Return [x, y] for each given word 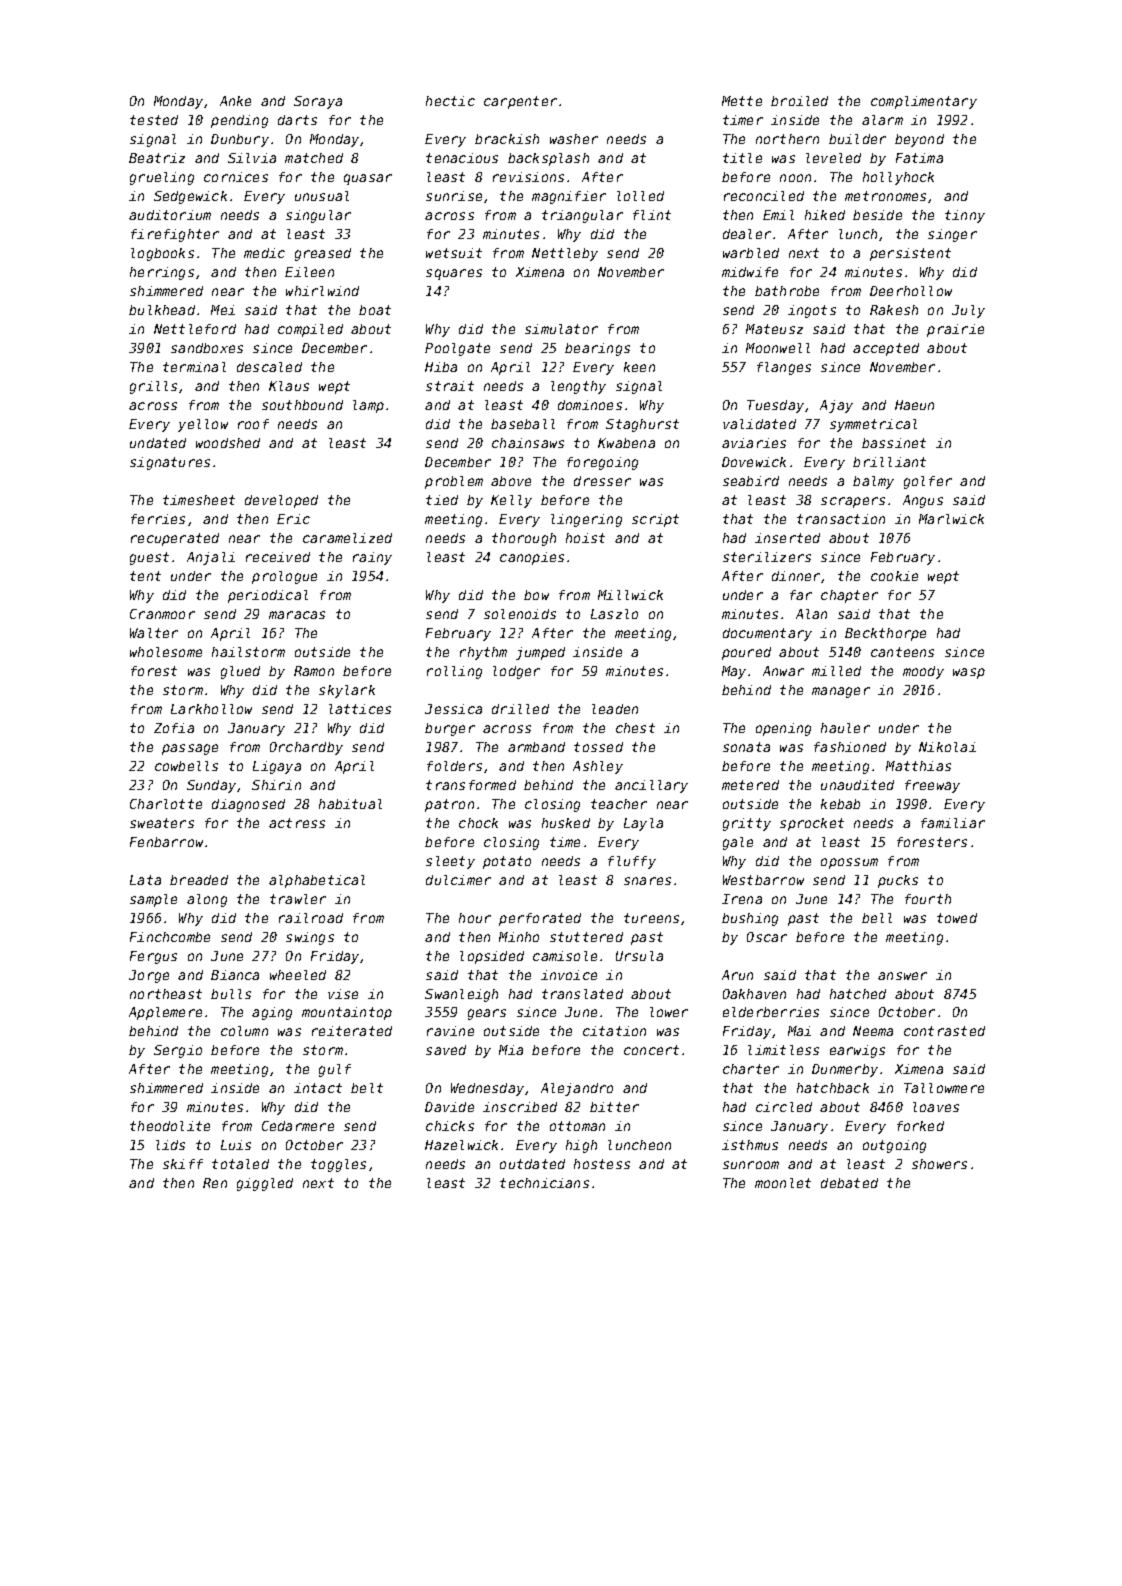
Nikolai [947, 747]
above [511, 481]
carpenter [520, 102]
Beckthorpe [885, 634]
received [278, 557]
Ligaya [277, 767]
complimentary [924, 102]
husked [566, 823]
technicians [544, 1183]
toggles [338, 1165]
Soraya [318, 102]
